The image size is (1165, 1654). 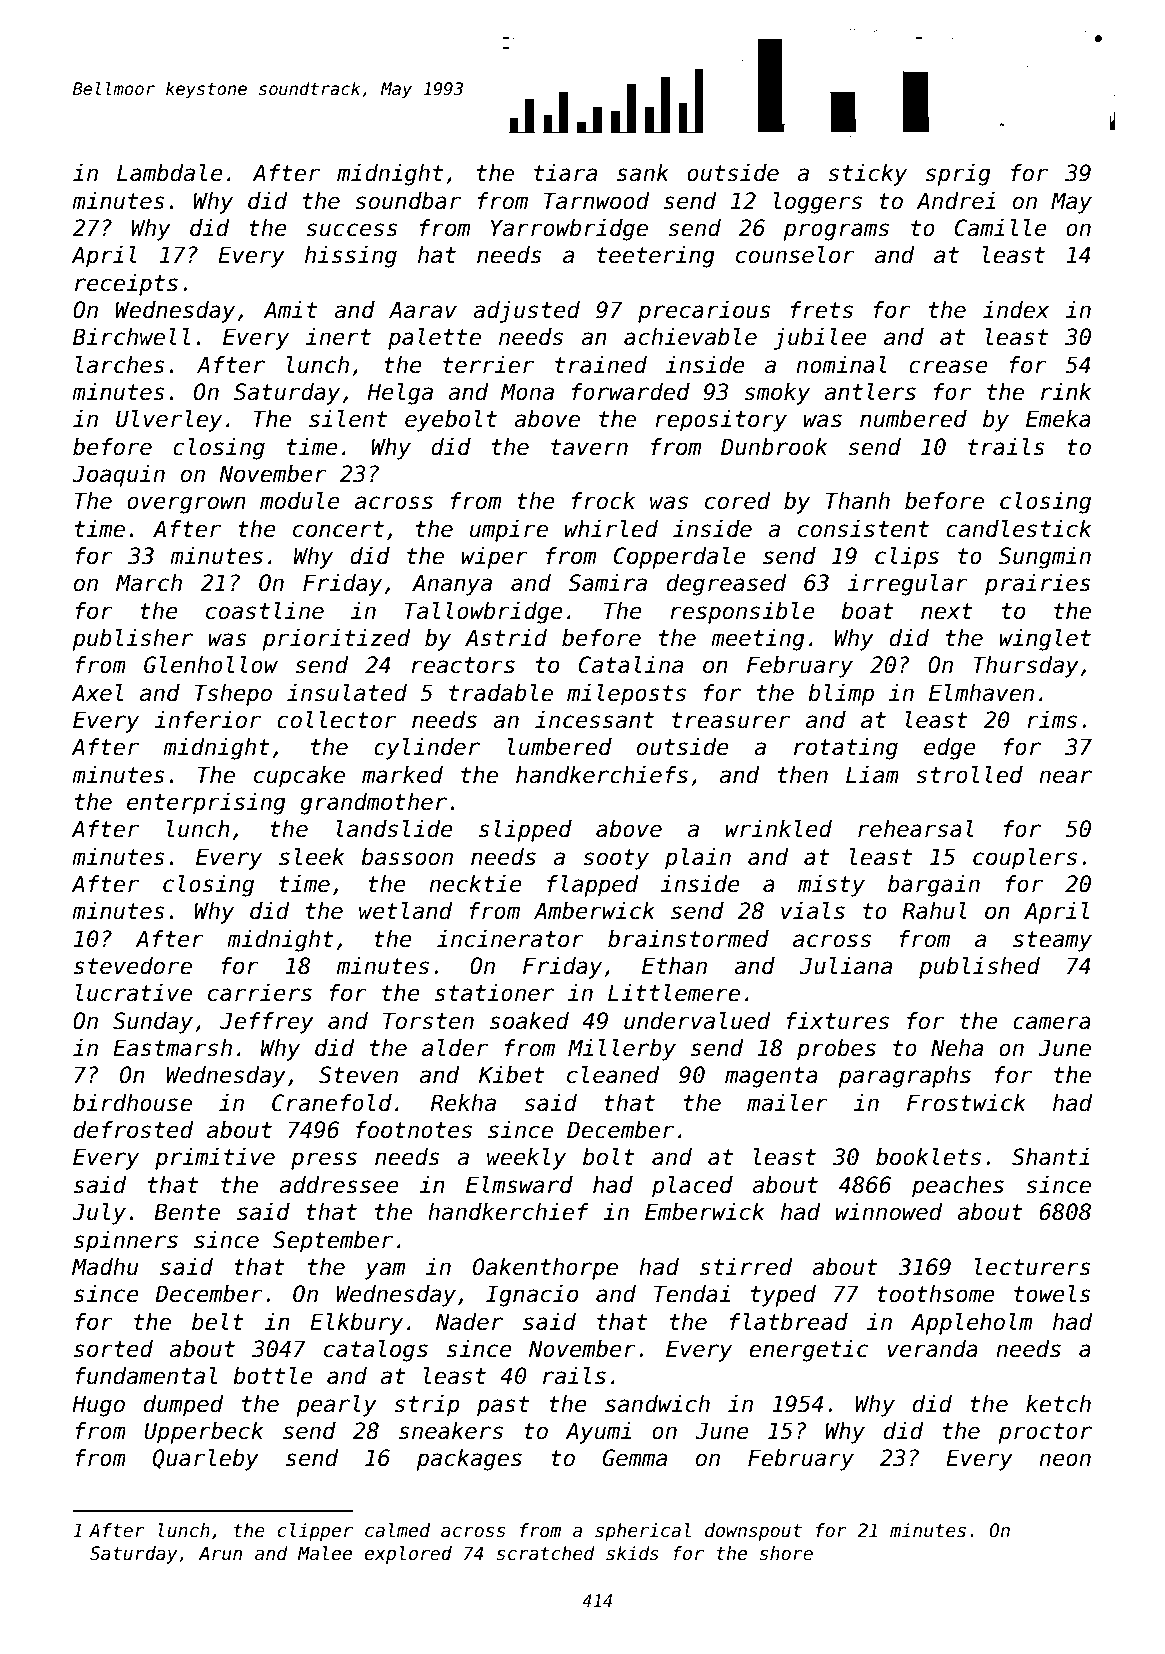 I want to click on clipper, so click(x=315, y=1532).
